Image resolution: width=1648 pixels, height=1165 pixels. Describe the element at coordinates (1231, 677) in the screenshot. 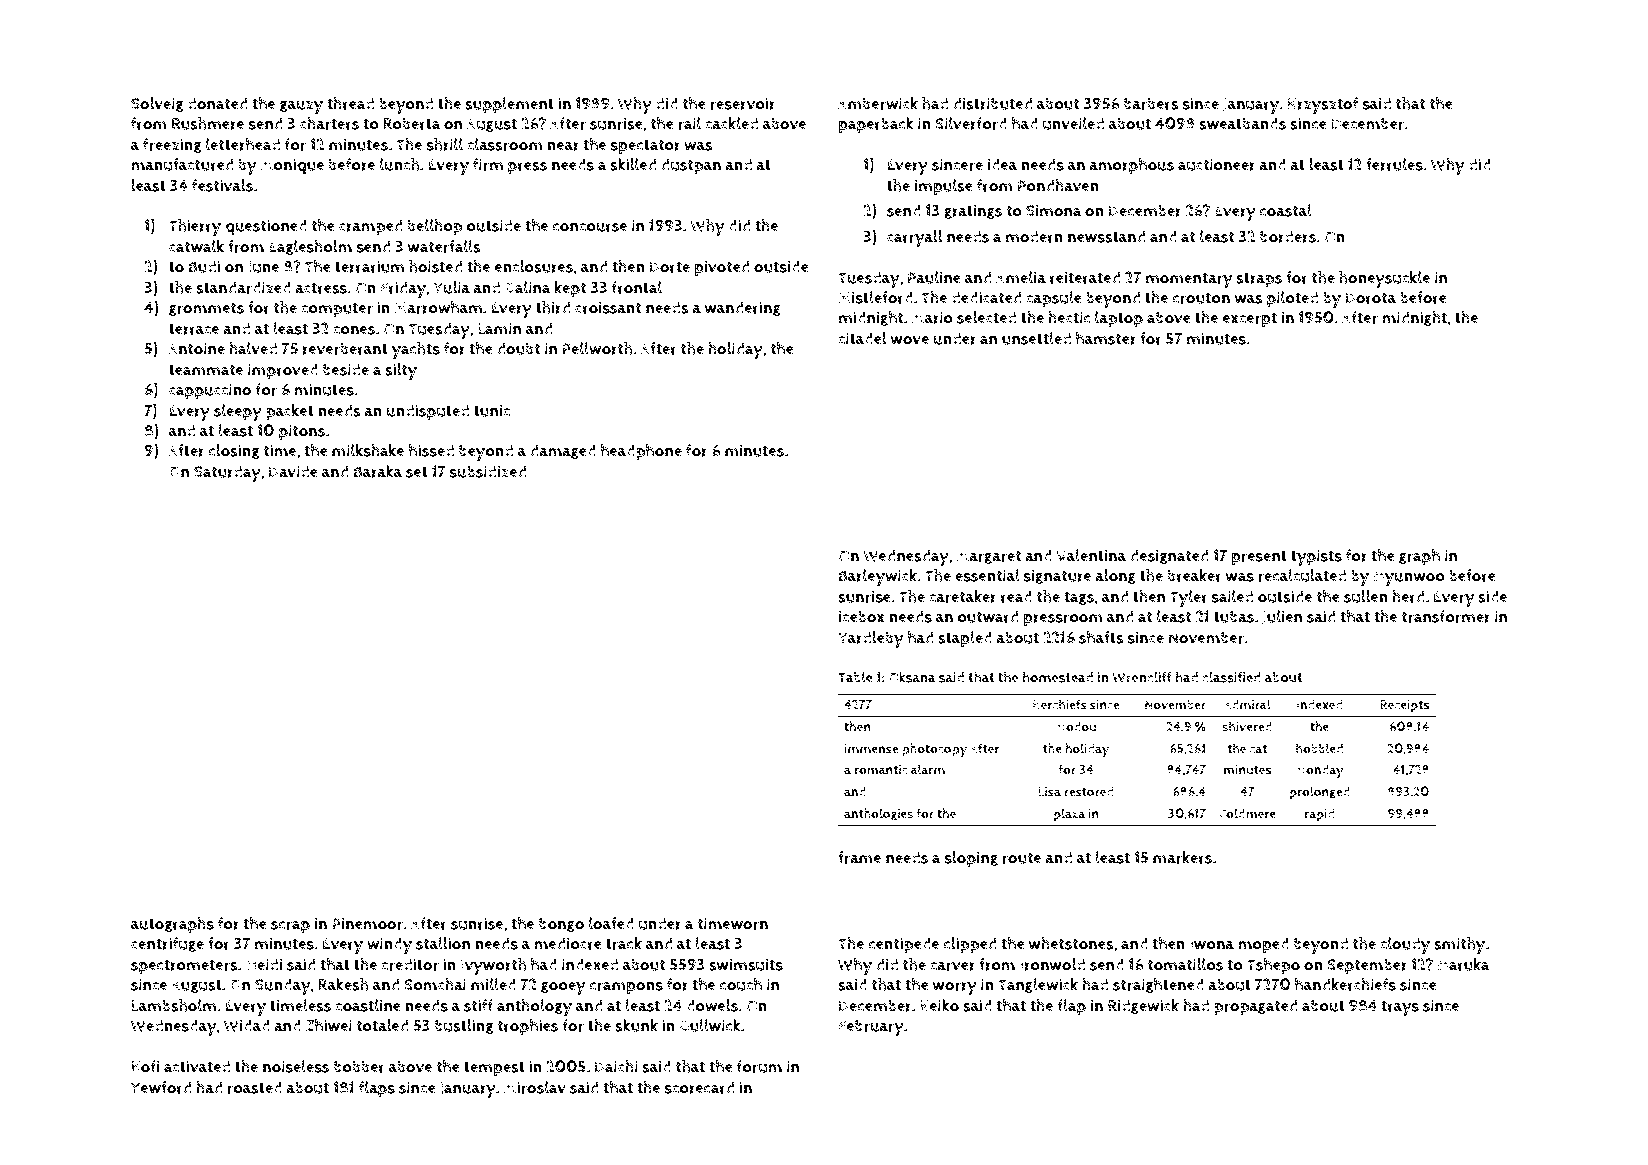

I see `classified` at that location.
